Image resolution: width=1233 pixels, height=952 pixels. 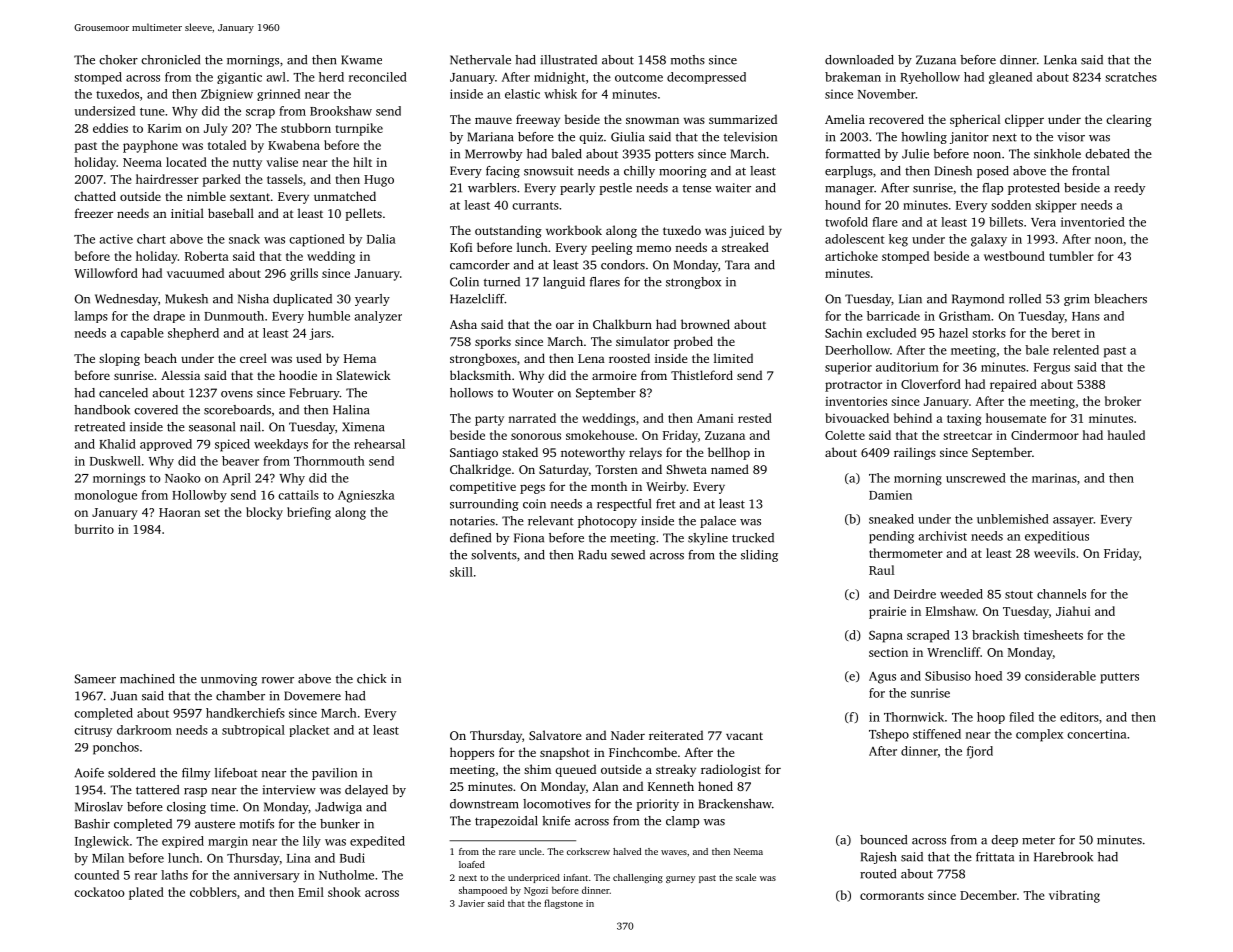 I want to click on downloaded, so click(x=859, y=60).
